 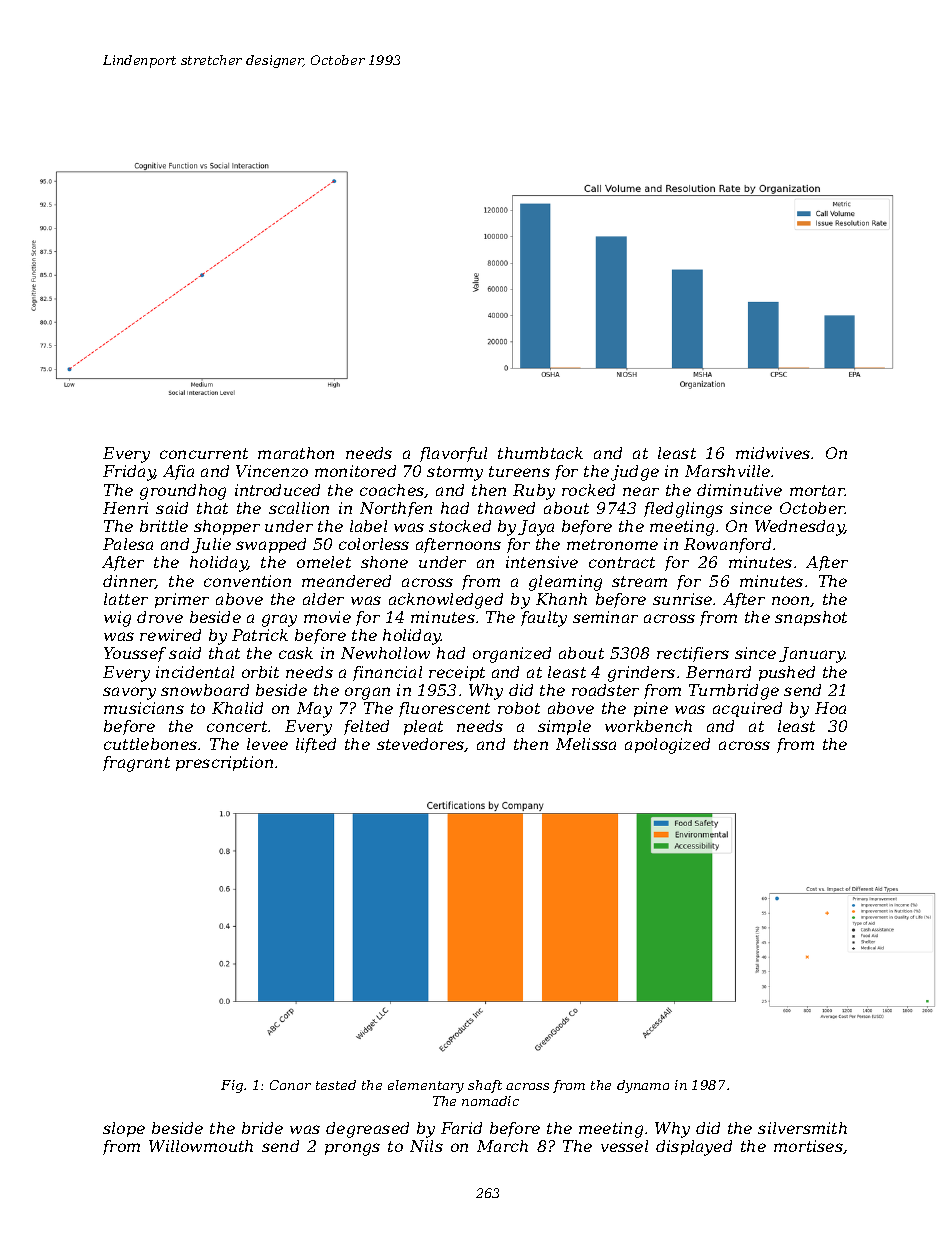 What do you see at coordinates (224, 763) in the page?
I see `prescription` at bounding box center [224, 763].
